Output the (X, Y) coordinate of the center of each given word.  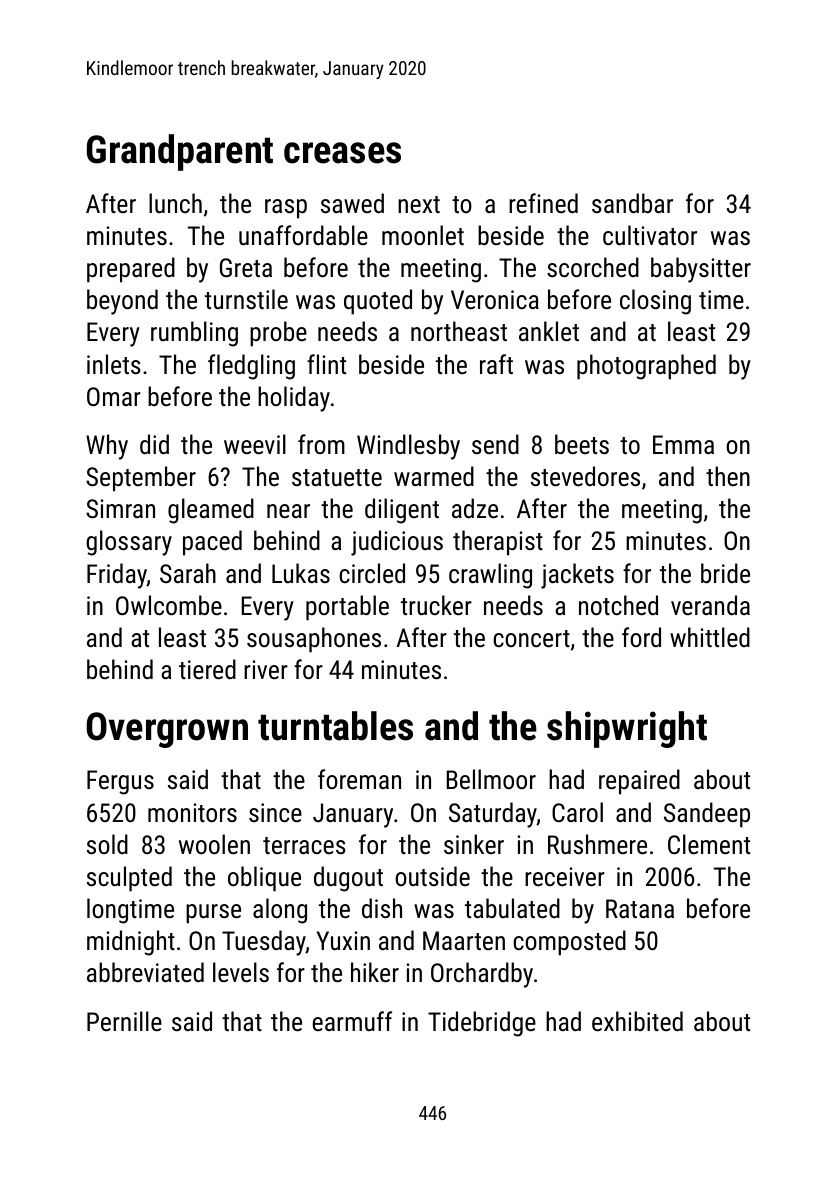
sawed (352, 203)
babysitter (701, 270)
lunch (175, 203)
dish (382, 908)
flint (326, 364)
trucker (436, 605)
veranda (710, 605)
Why (107, 447)
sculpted (129, 879)
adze (475, 508)
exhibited (637, 1021)
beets (582, 444)
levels (241, 972)
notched (618, 605)
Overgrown (167, 730)
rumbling (194, 334)
